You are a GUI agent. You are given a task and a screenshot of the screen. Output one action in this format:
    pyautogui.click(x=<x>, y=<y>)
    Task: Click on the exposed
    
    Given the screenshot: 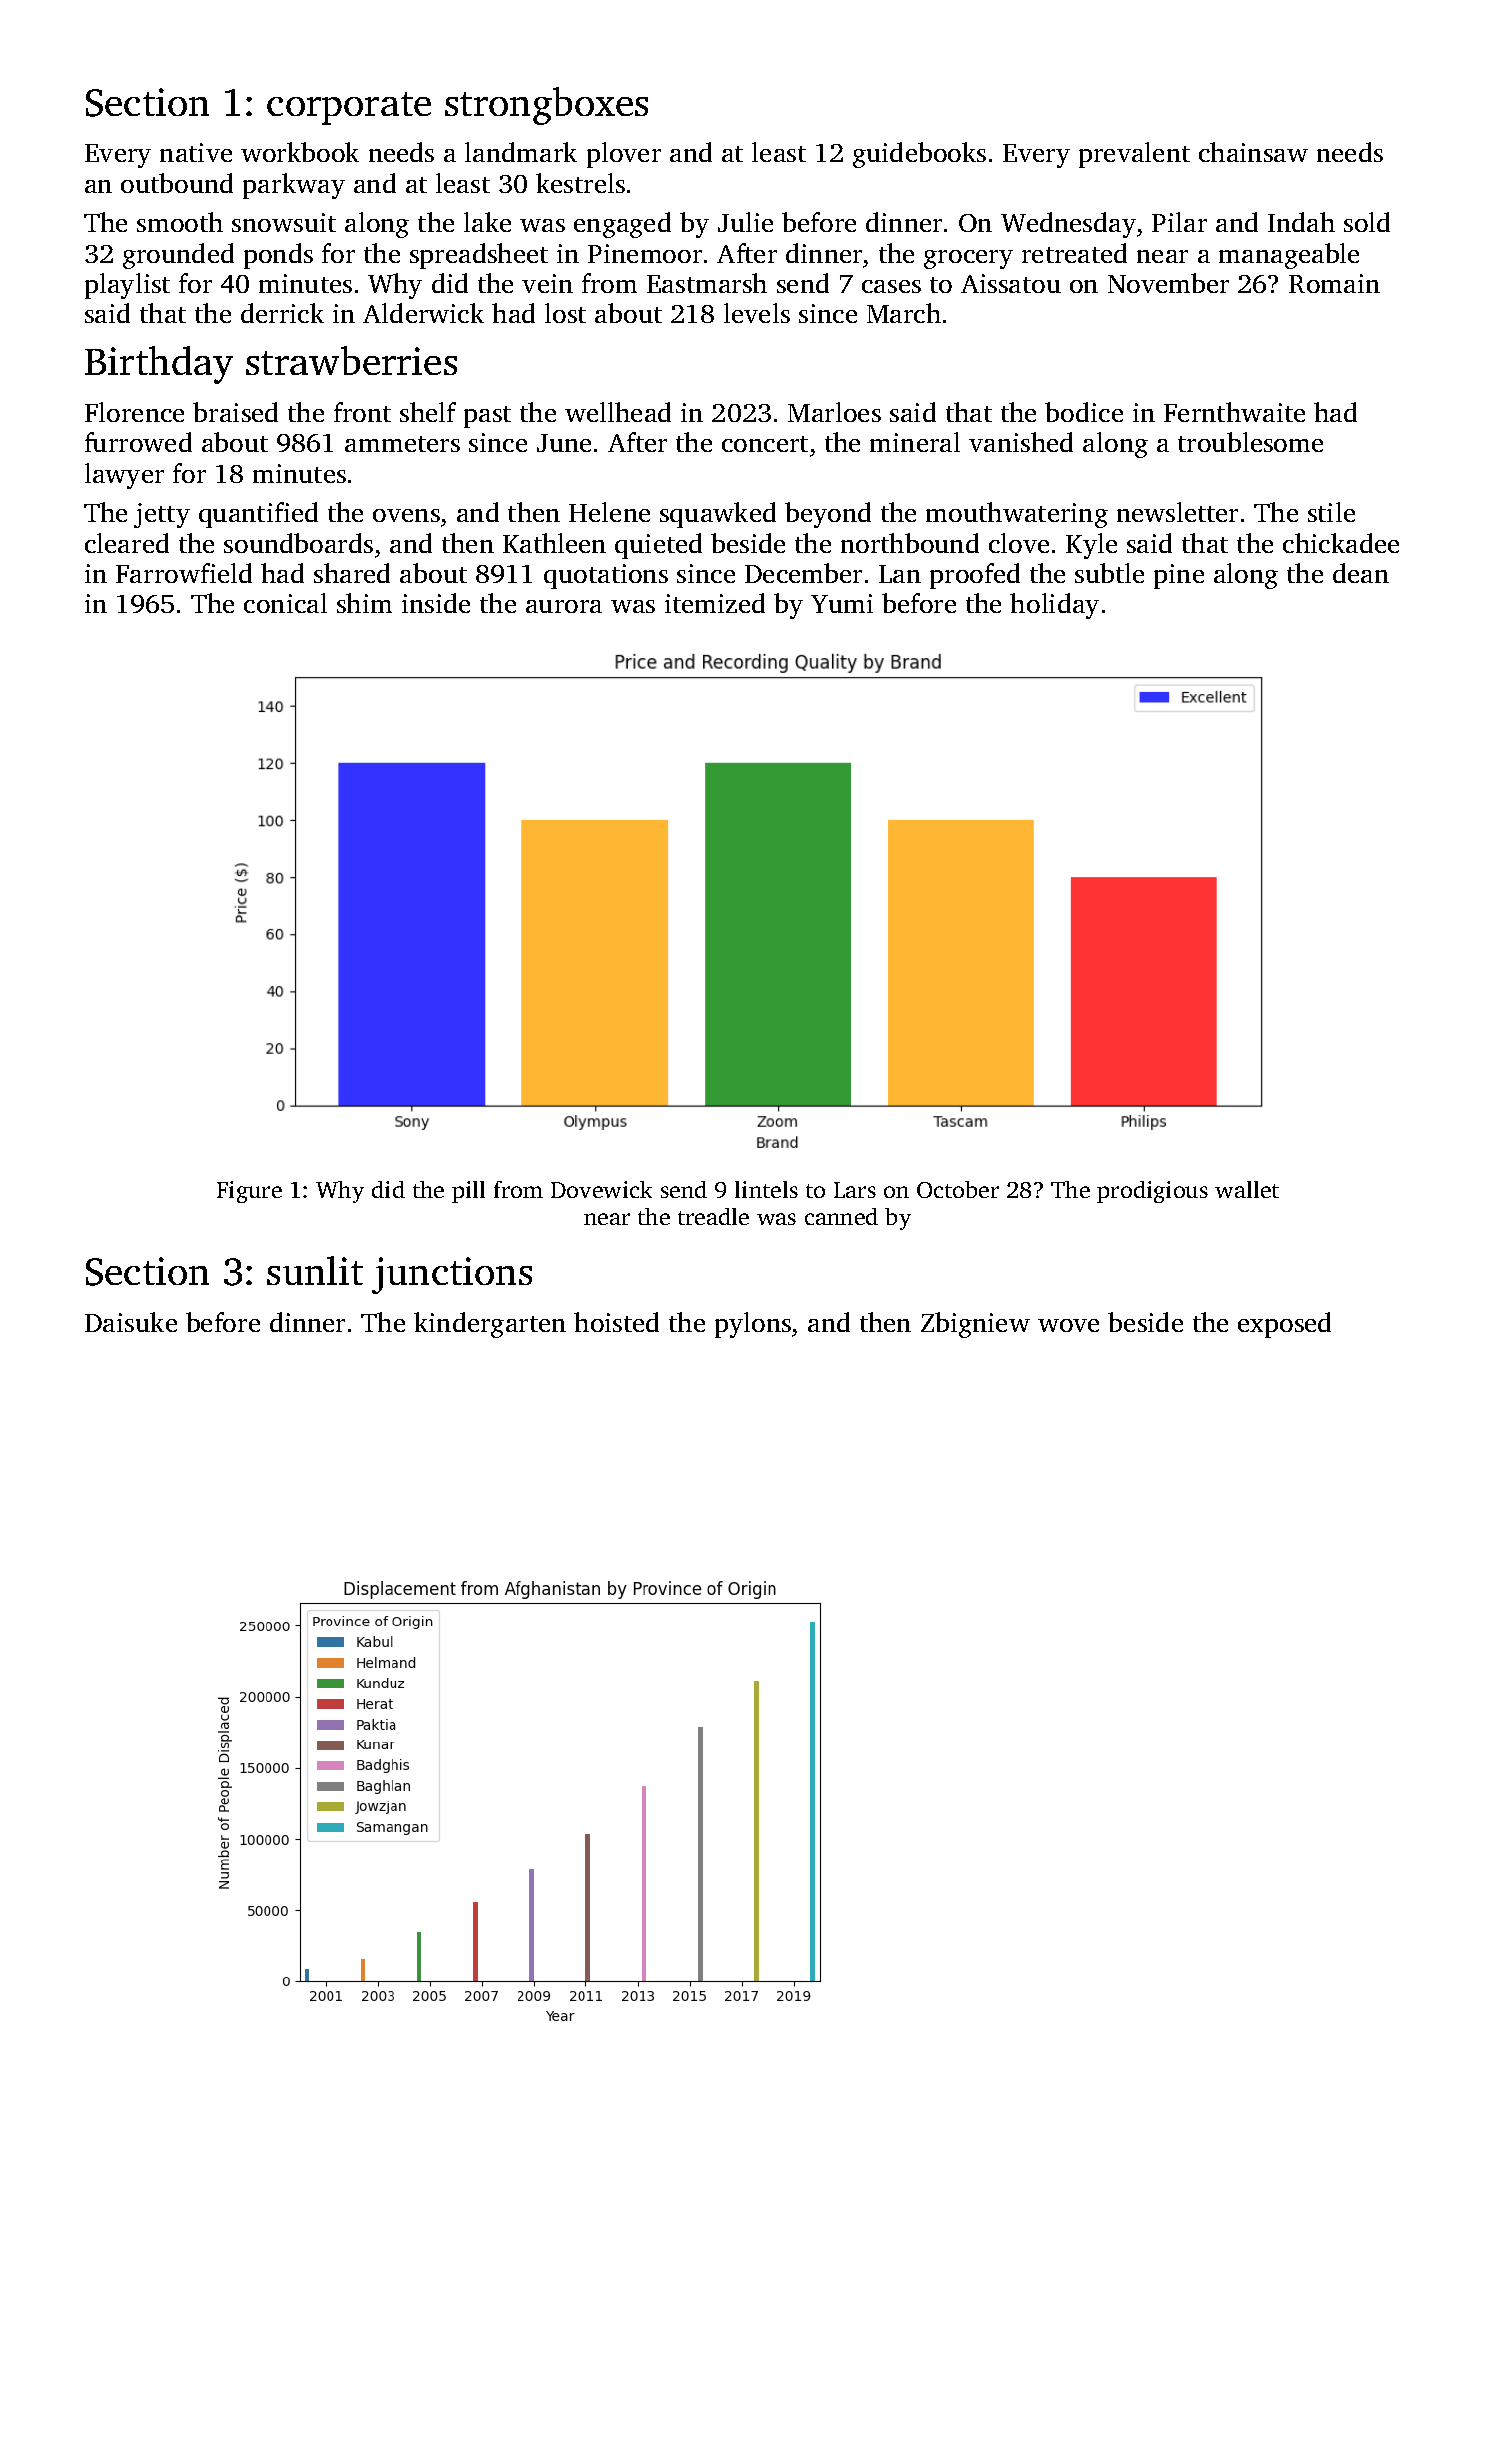 What is the action you would take?
    pyautogui.click(x=1284, y=1325)
